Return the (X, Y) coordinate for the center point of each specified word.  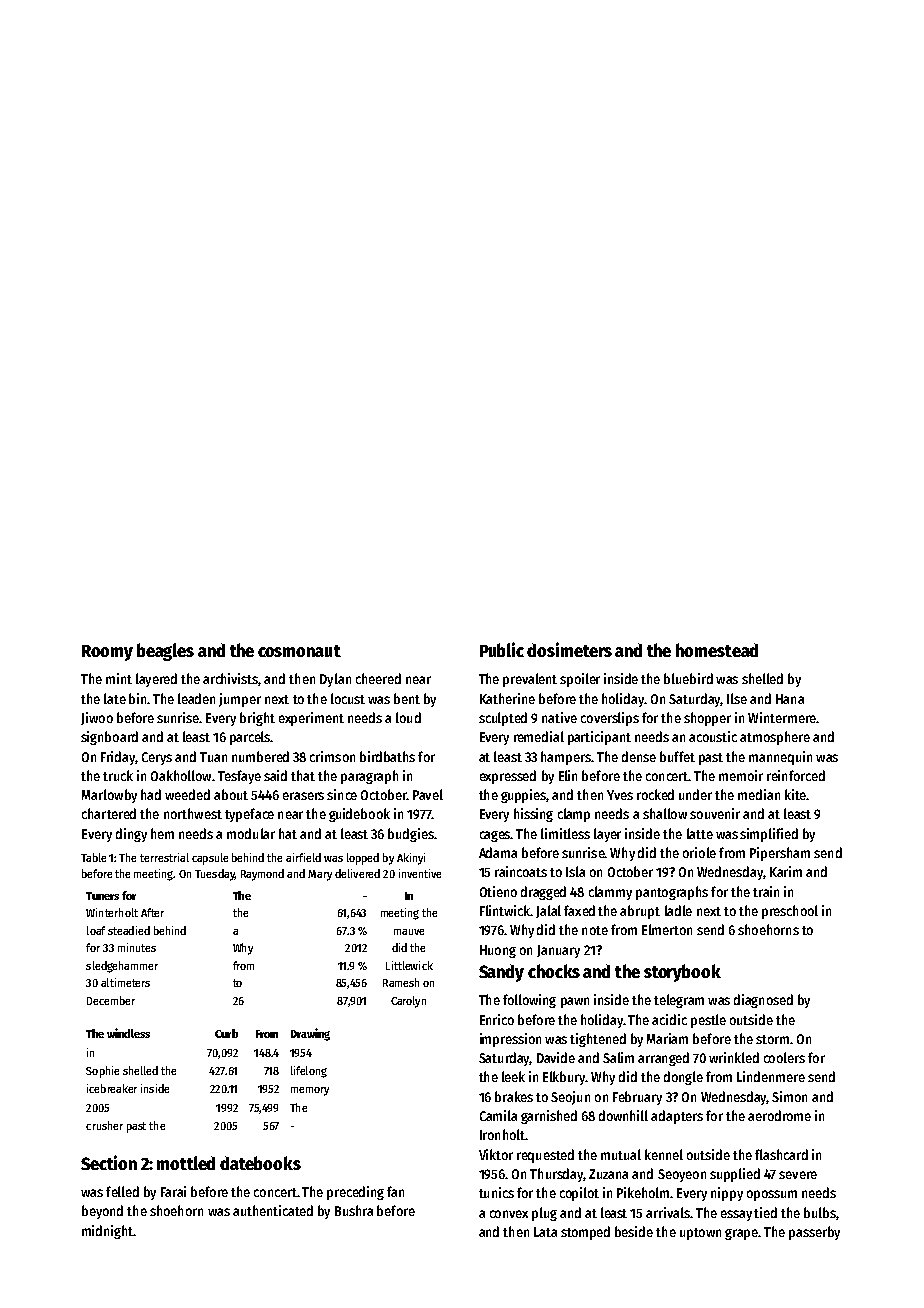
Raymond (262, 875)
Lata (545, 1232)
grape (741, 1234)
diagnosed (763, 1001)
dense (639, 756)
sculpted (503, 719)
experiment (311, 719)
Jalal (548, 911)
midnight (107, 1232)
